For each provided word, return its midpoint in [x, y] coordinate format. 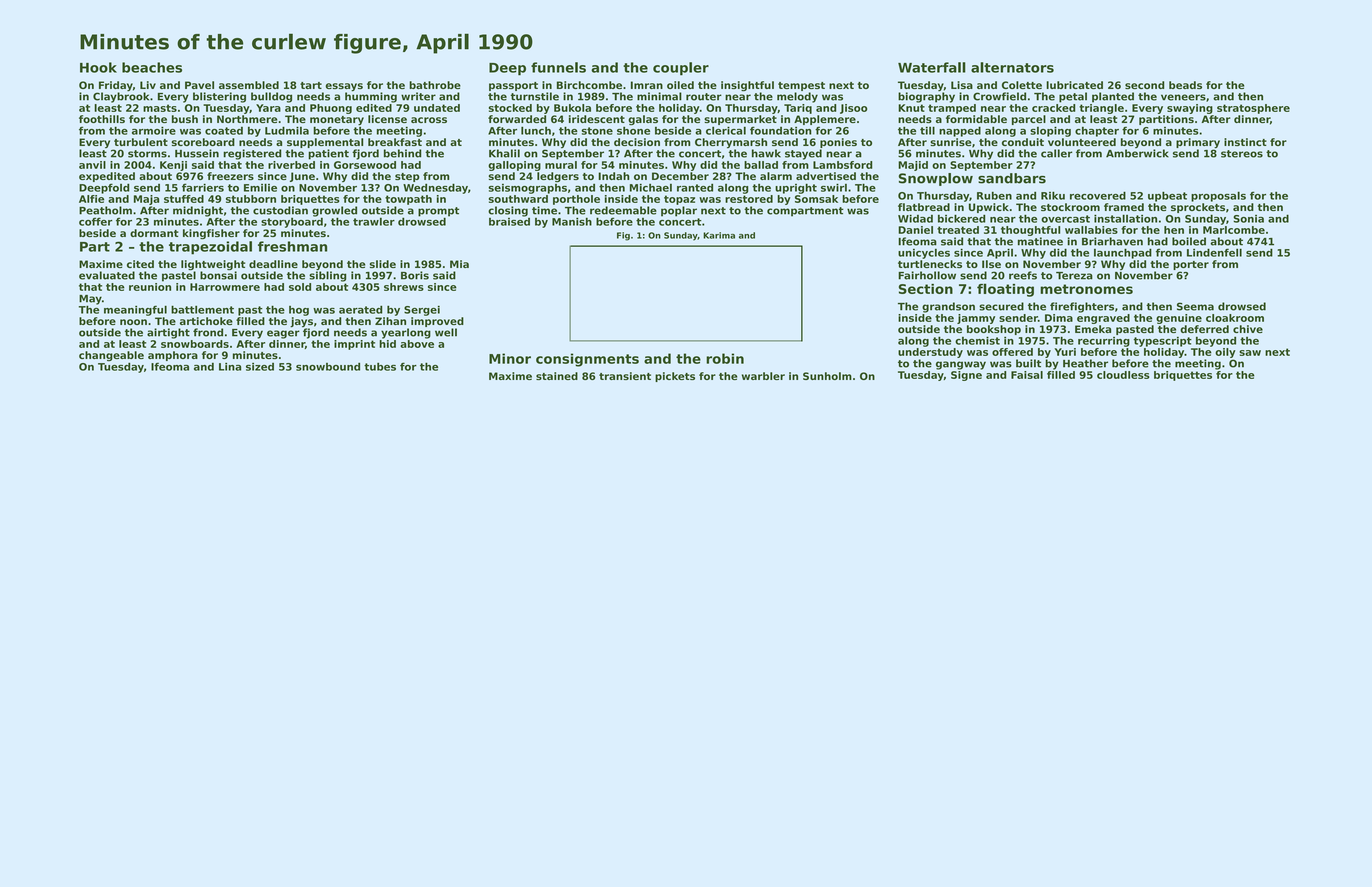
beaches [152, 67]
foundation [781, 130]
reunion [150, 287]
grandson [948, 307]
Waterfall [932, 67]
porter [1191, 265]
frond [208, 332]
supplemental [325, 143]
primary [1198, 143]
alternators [1012, 67]
